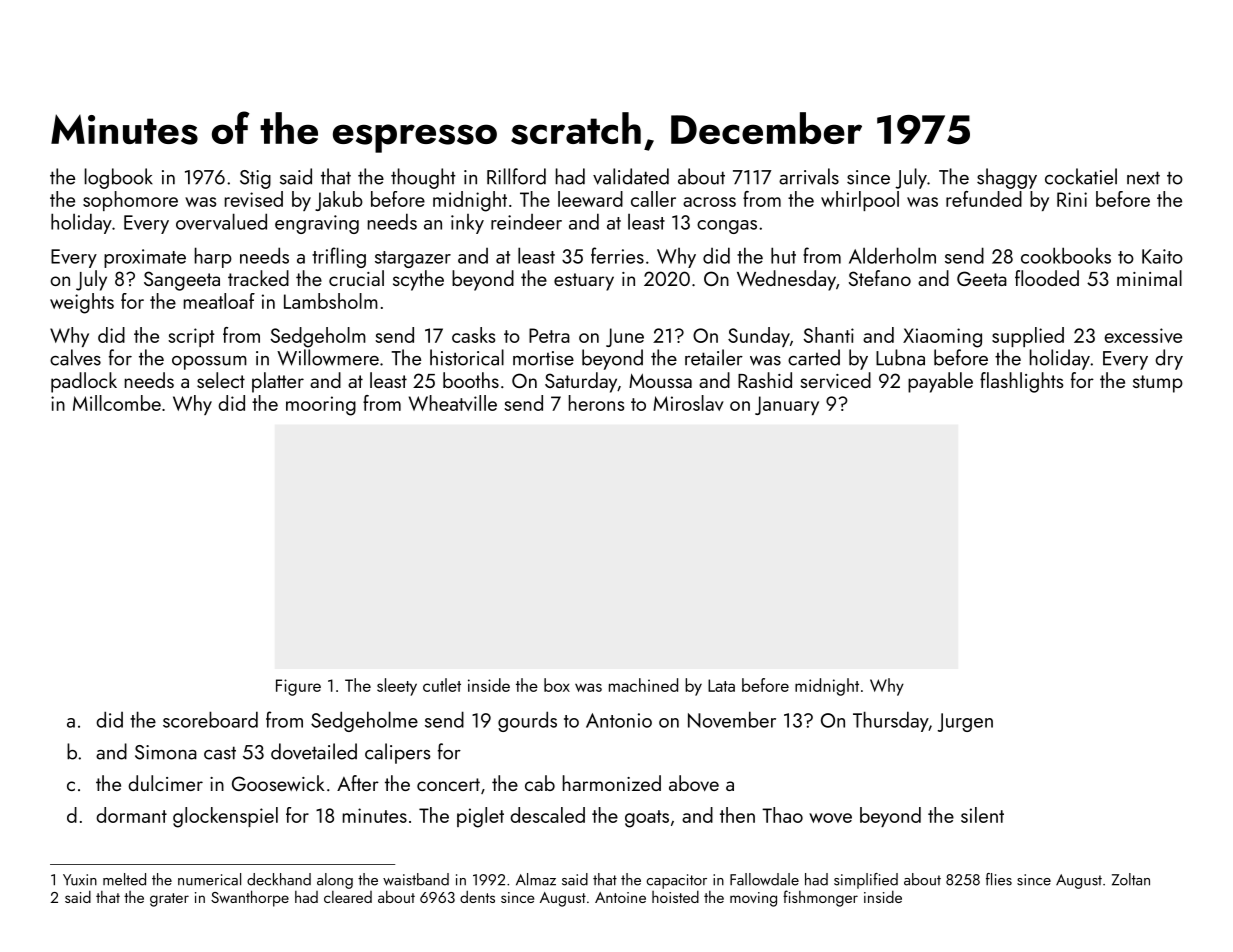 The height and width of the screenshot is (952, 1233). I want to click on grater, so click(169, 900).
